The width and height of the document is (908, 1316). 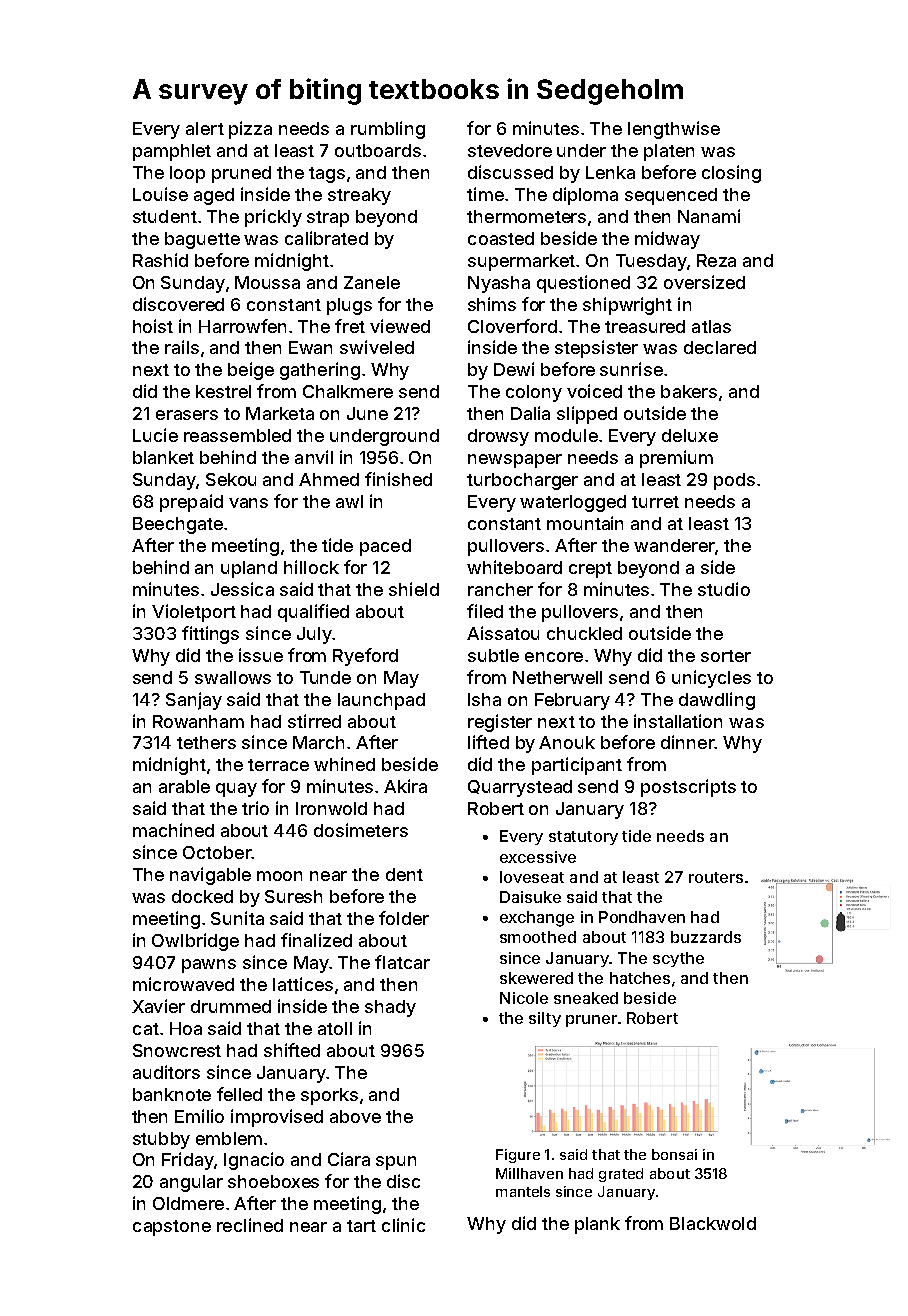 I want to click on reclined, so click(x=250, y=1225).
